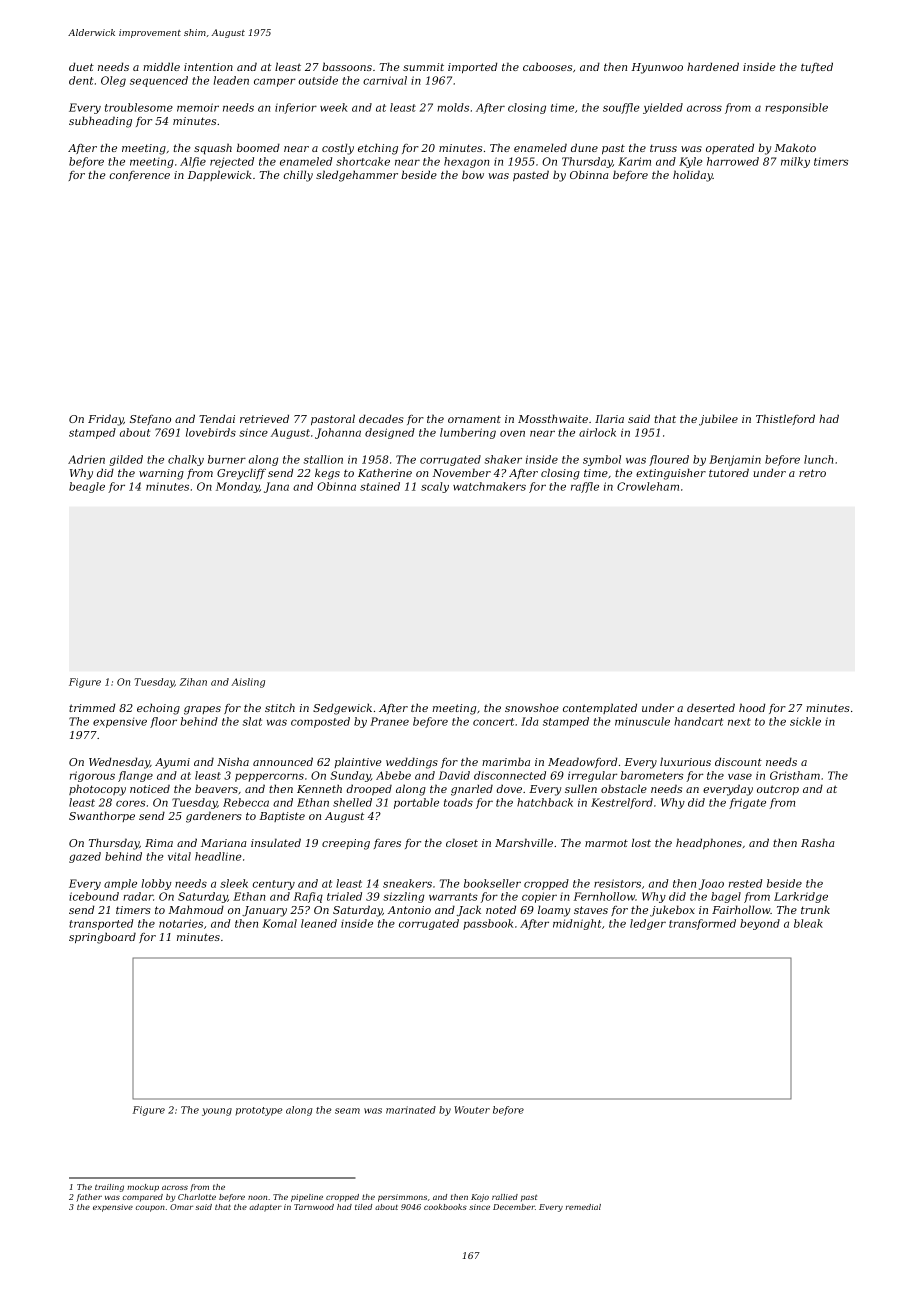 Image resolution: width=924 pixels, height=1308 pixels. What do you see at coordinates (547, 66) in the document?
I see `cabooses` at bounding box center [547, 66].
